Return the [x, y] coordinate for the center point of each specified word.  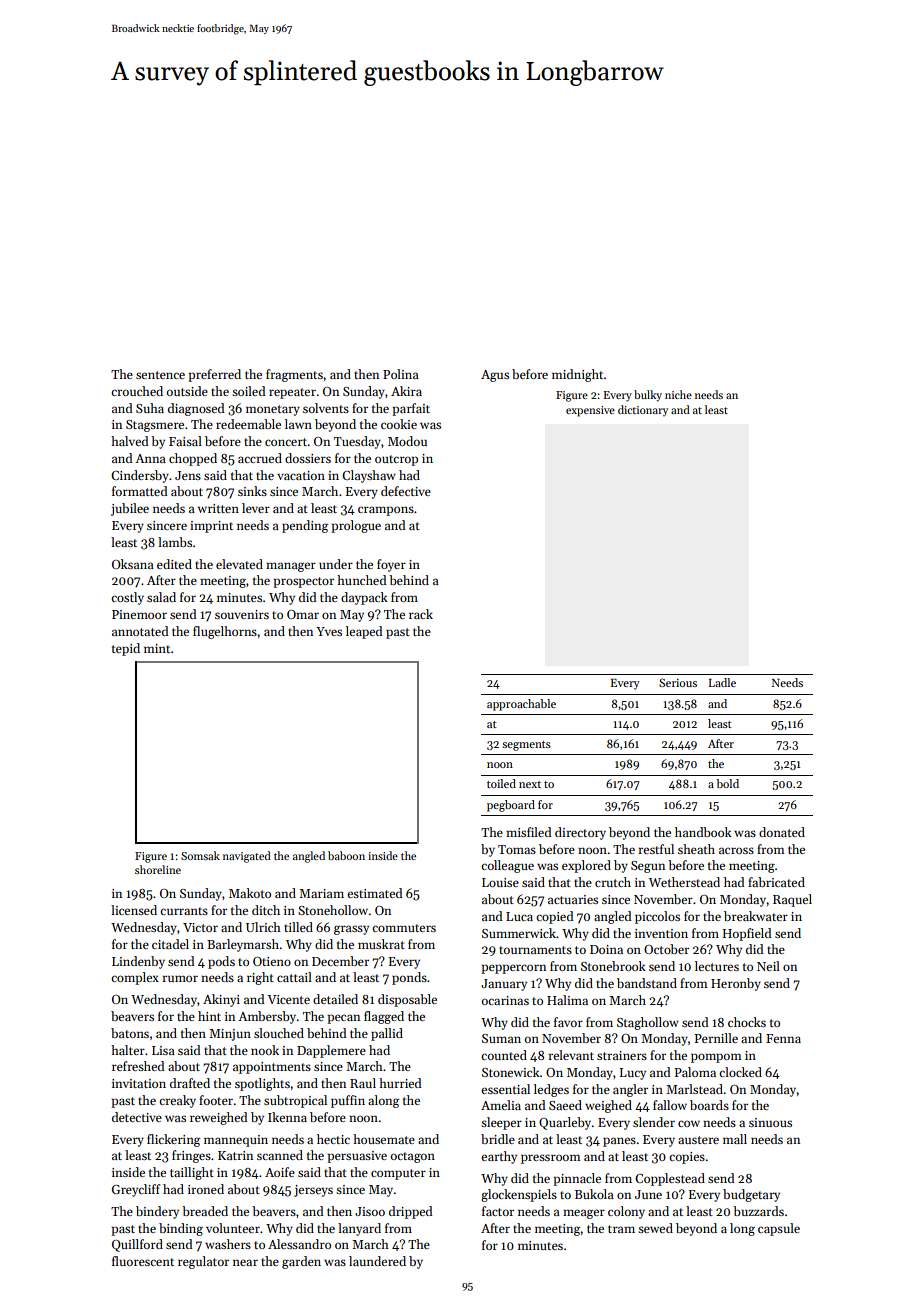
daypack [364, 598]
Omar [303, 614]
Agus [495, 376]
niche [678, 394]
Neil [768, 966]
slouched [279, 1033]
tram [621, 1229]
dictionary [643, 410]
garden [301, 1262]
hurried [400, 1083]
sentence [160, 375]
